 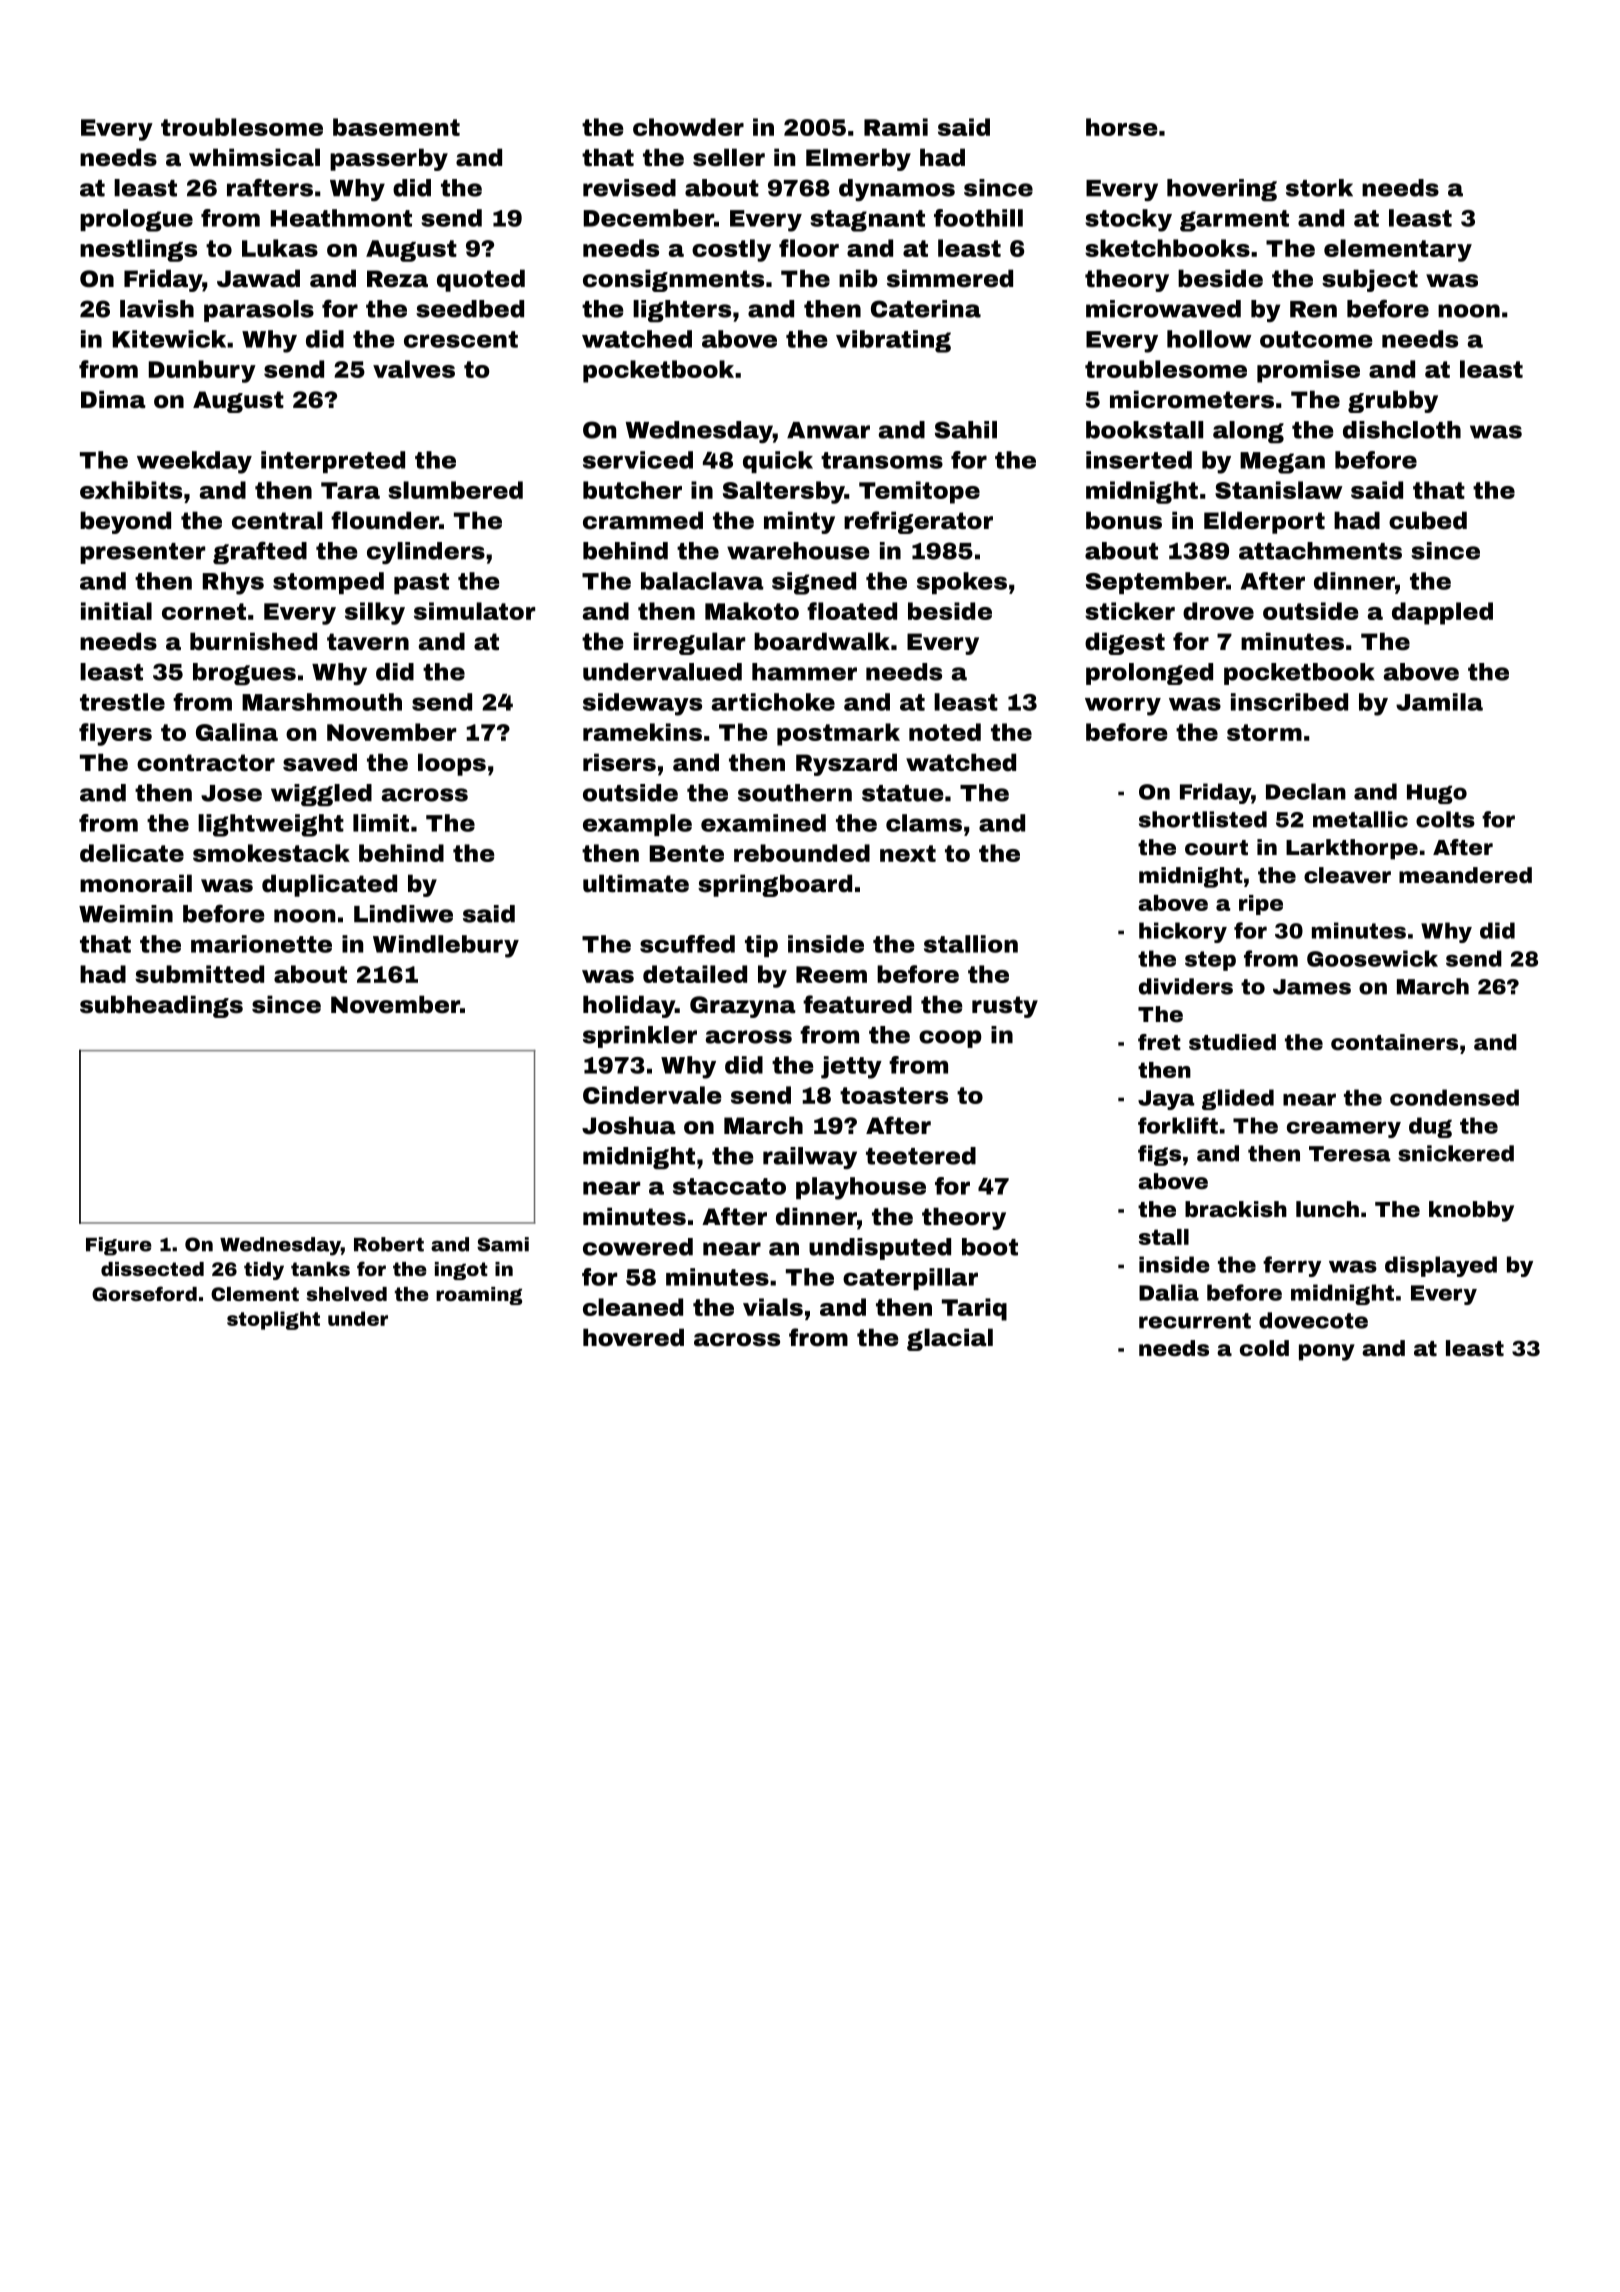 What do you see at coordinates (119, 1246) in the image?
I see `Figure` at bounding box center [119, 1246].
